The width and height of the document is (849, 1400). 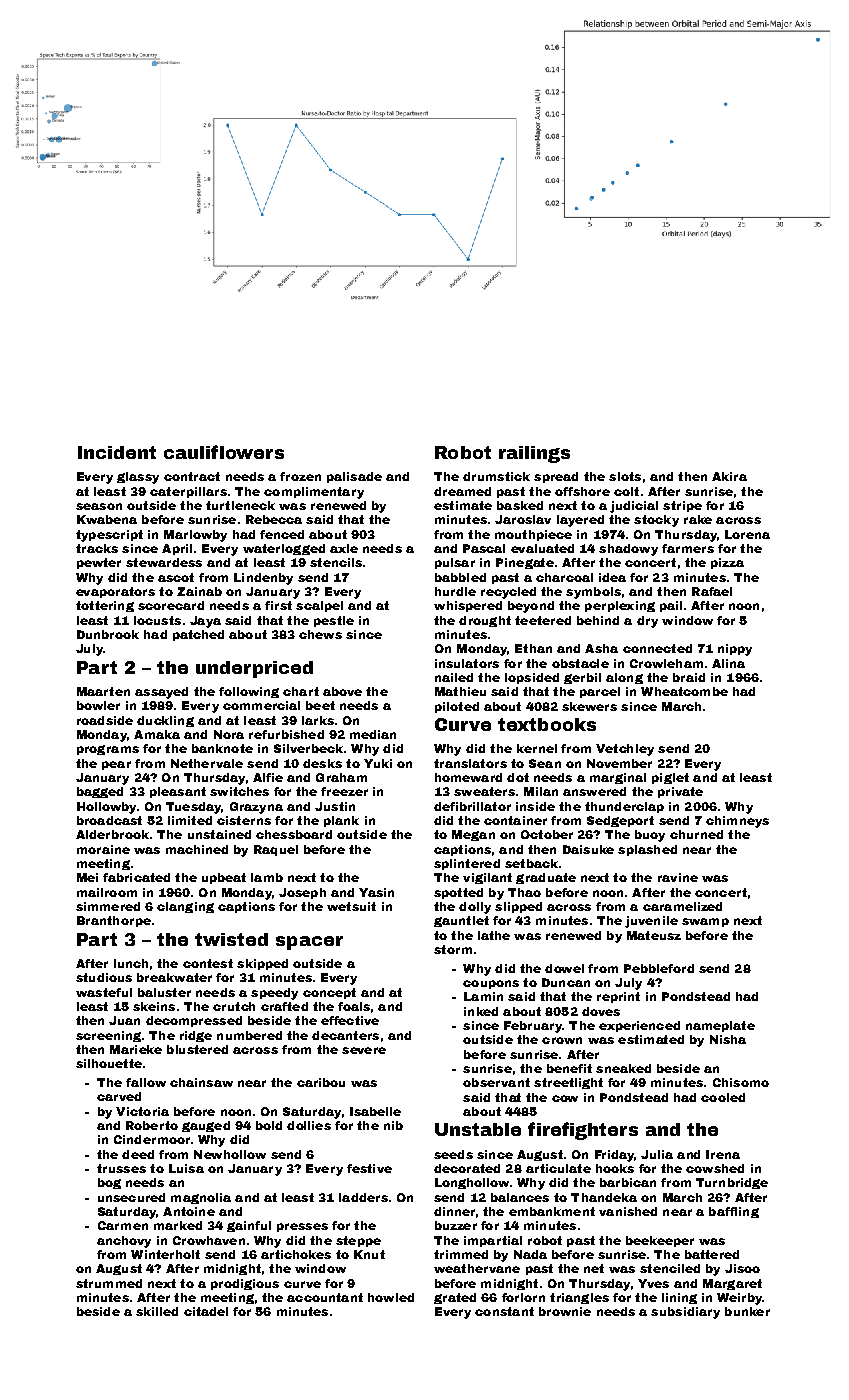 What do you see at coordinates (131, 1197) in the document?
I see `unsecured` at bounding box center [131, 1197].
